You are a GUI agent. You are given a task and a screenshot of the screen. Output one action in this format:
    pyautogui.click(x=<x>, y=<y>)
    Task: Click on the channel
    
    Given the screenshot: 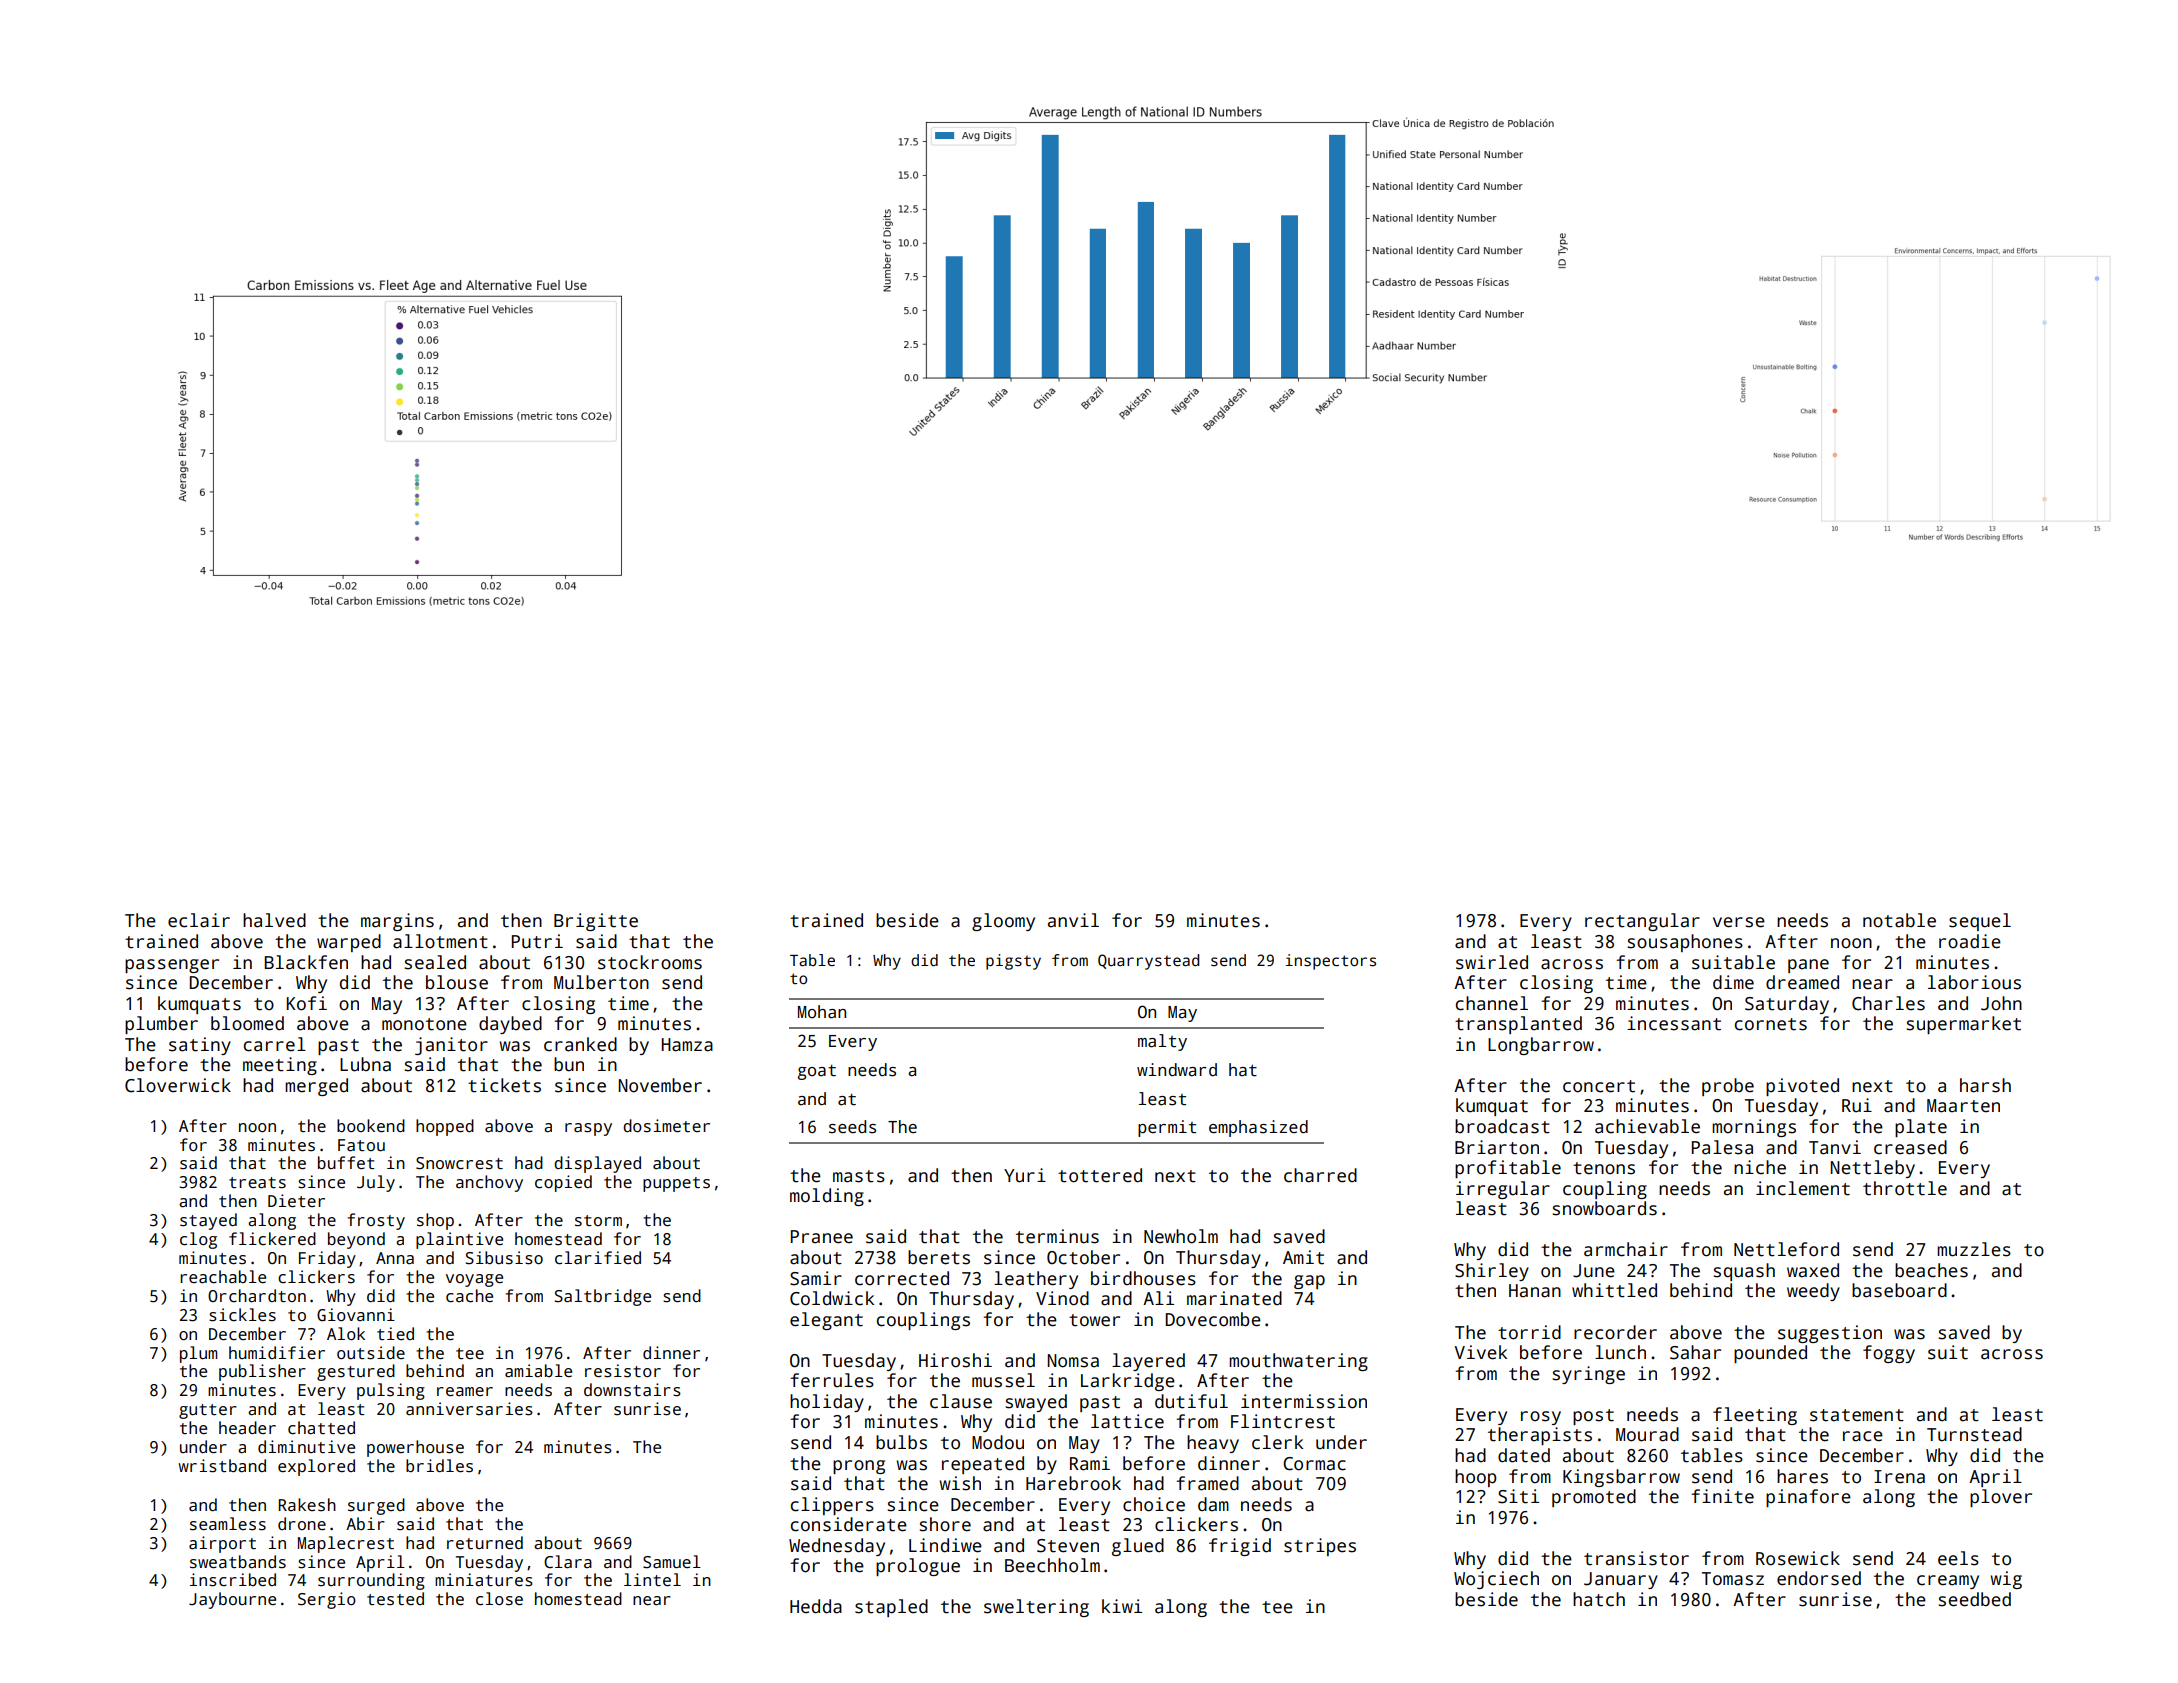 What is the action you would take?
    pyautogui.click(x=1492, y=1003)
